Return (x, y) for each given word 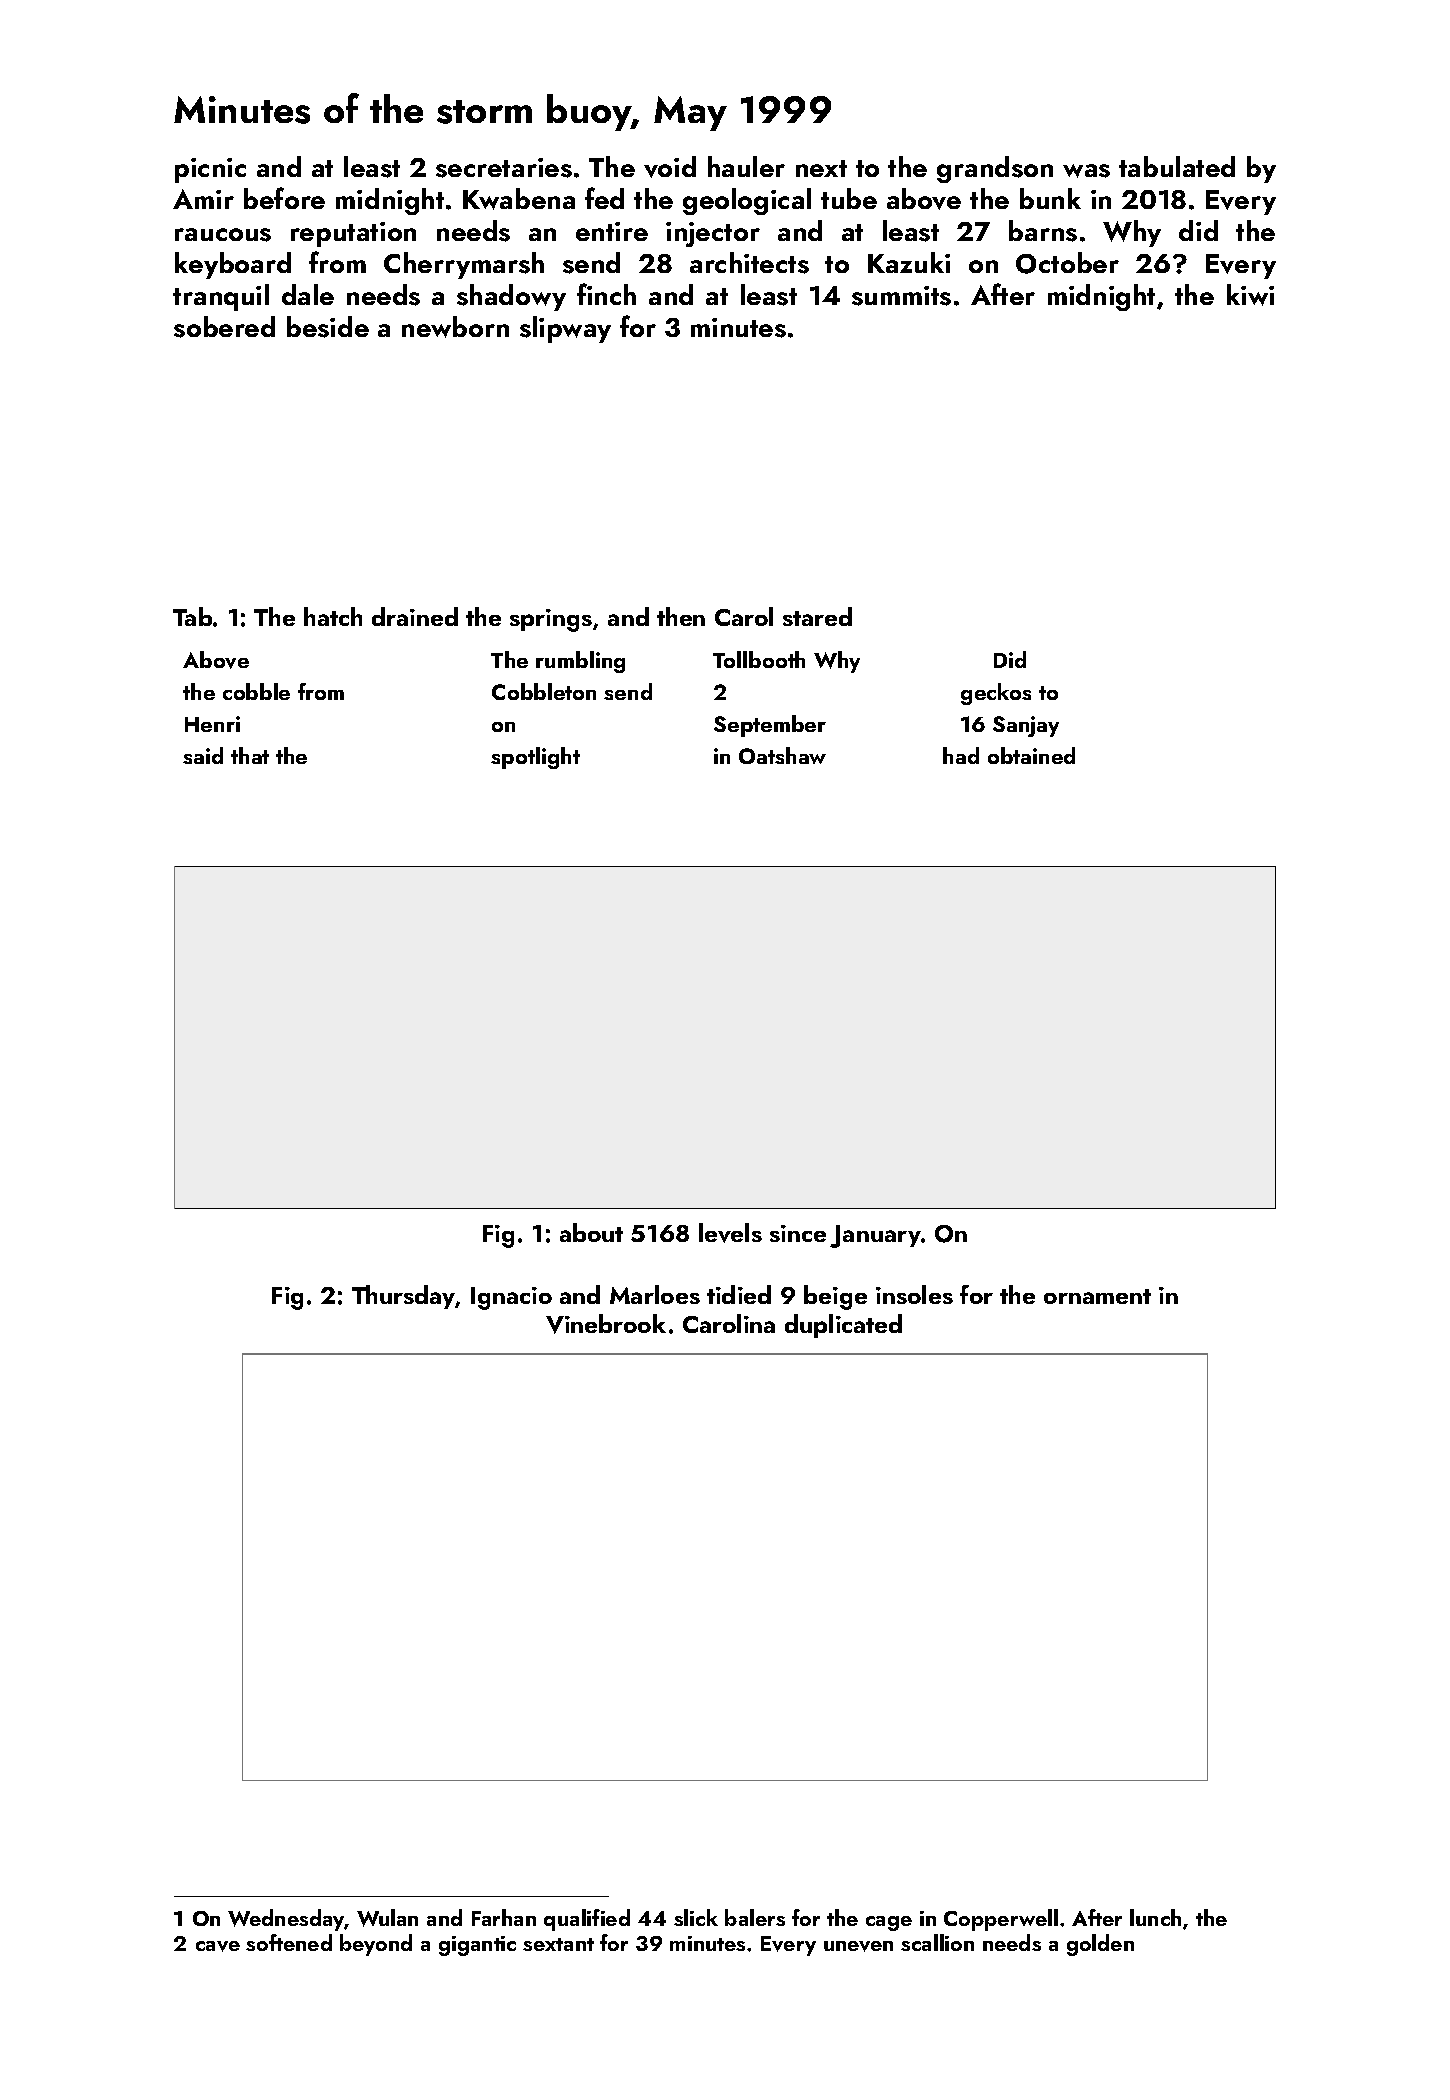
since (798, 1233)
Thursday (403, 1297)
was (1086, 171)
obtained (1031, 755)
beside (328, 327)
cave (218, 1946)
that (250, 755)
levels (730, 1233)
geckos (996, 694)
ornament (1097, 1296)
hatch (333, 616)
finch (606, 294)
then (681, 616)
